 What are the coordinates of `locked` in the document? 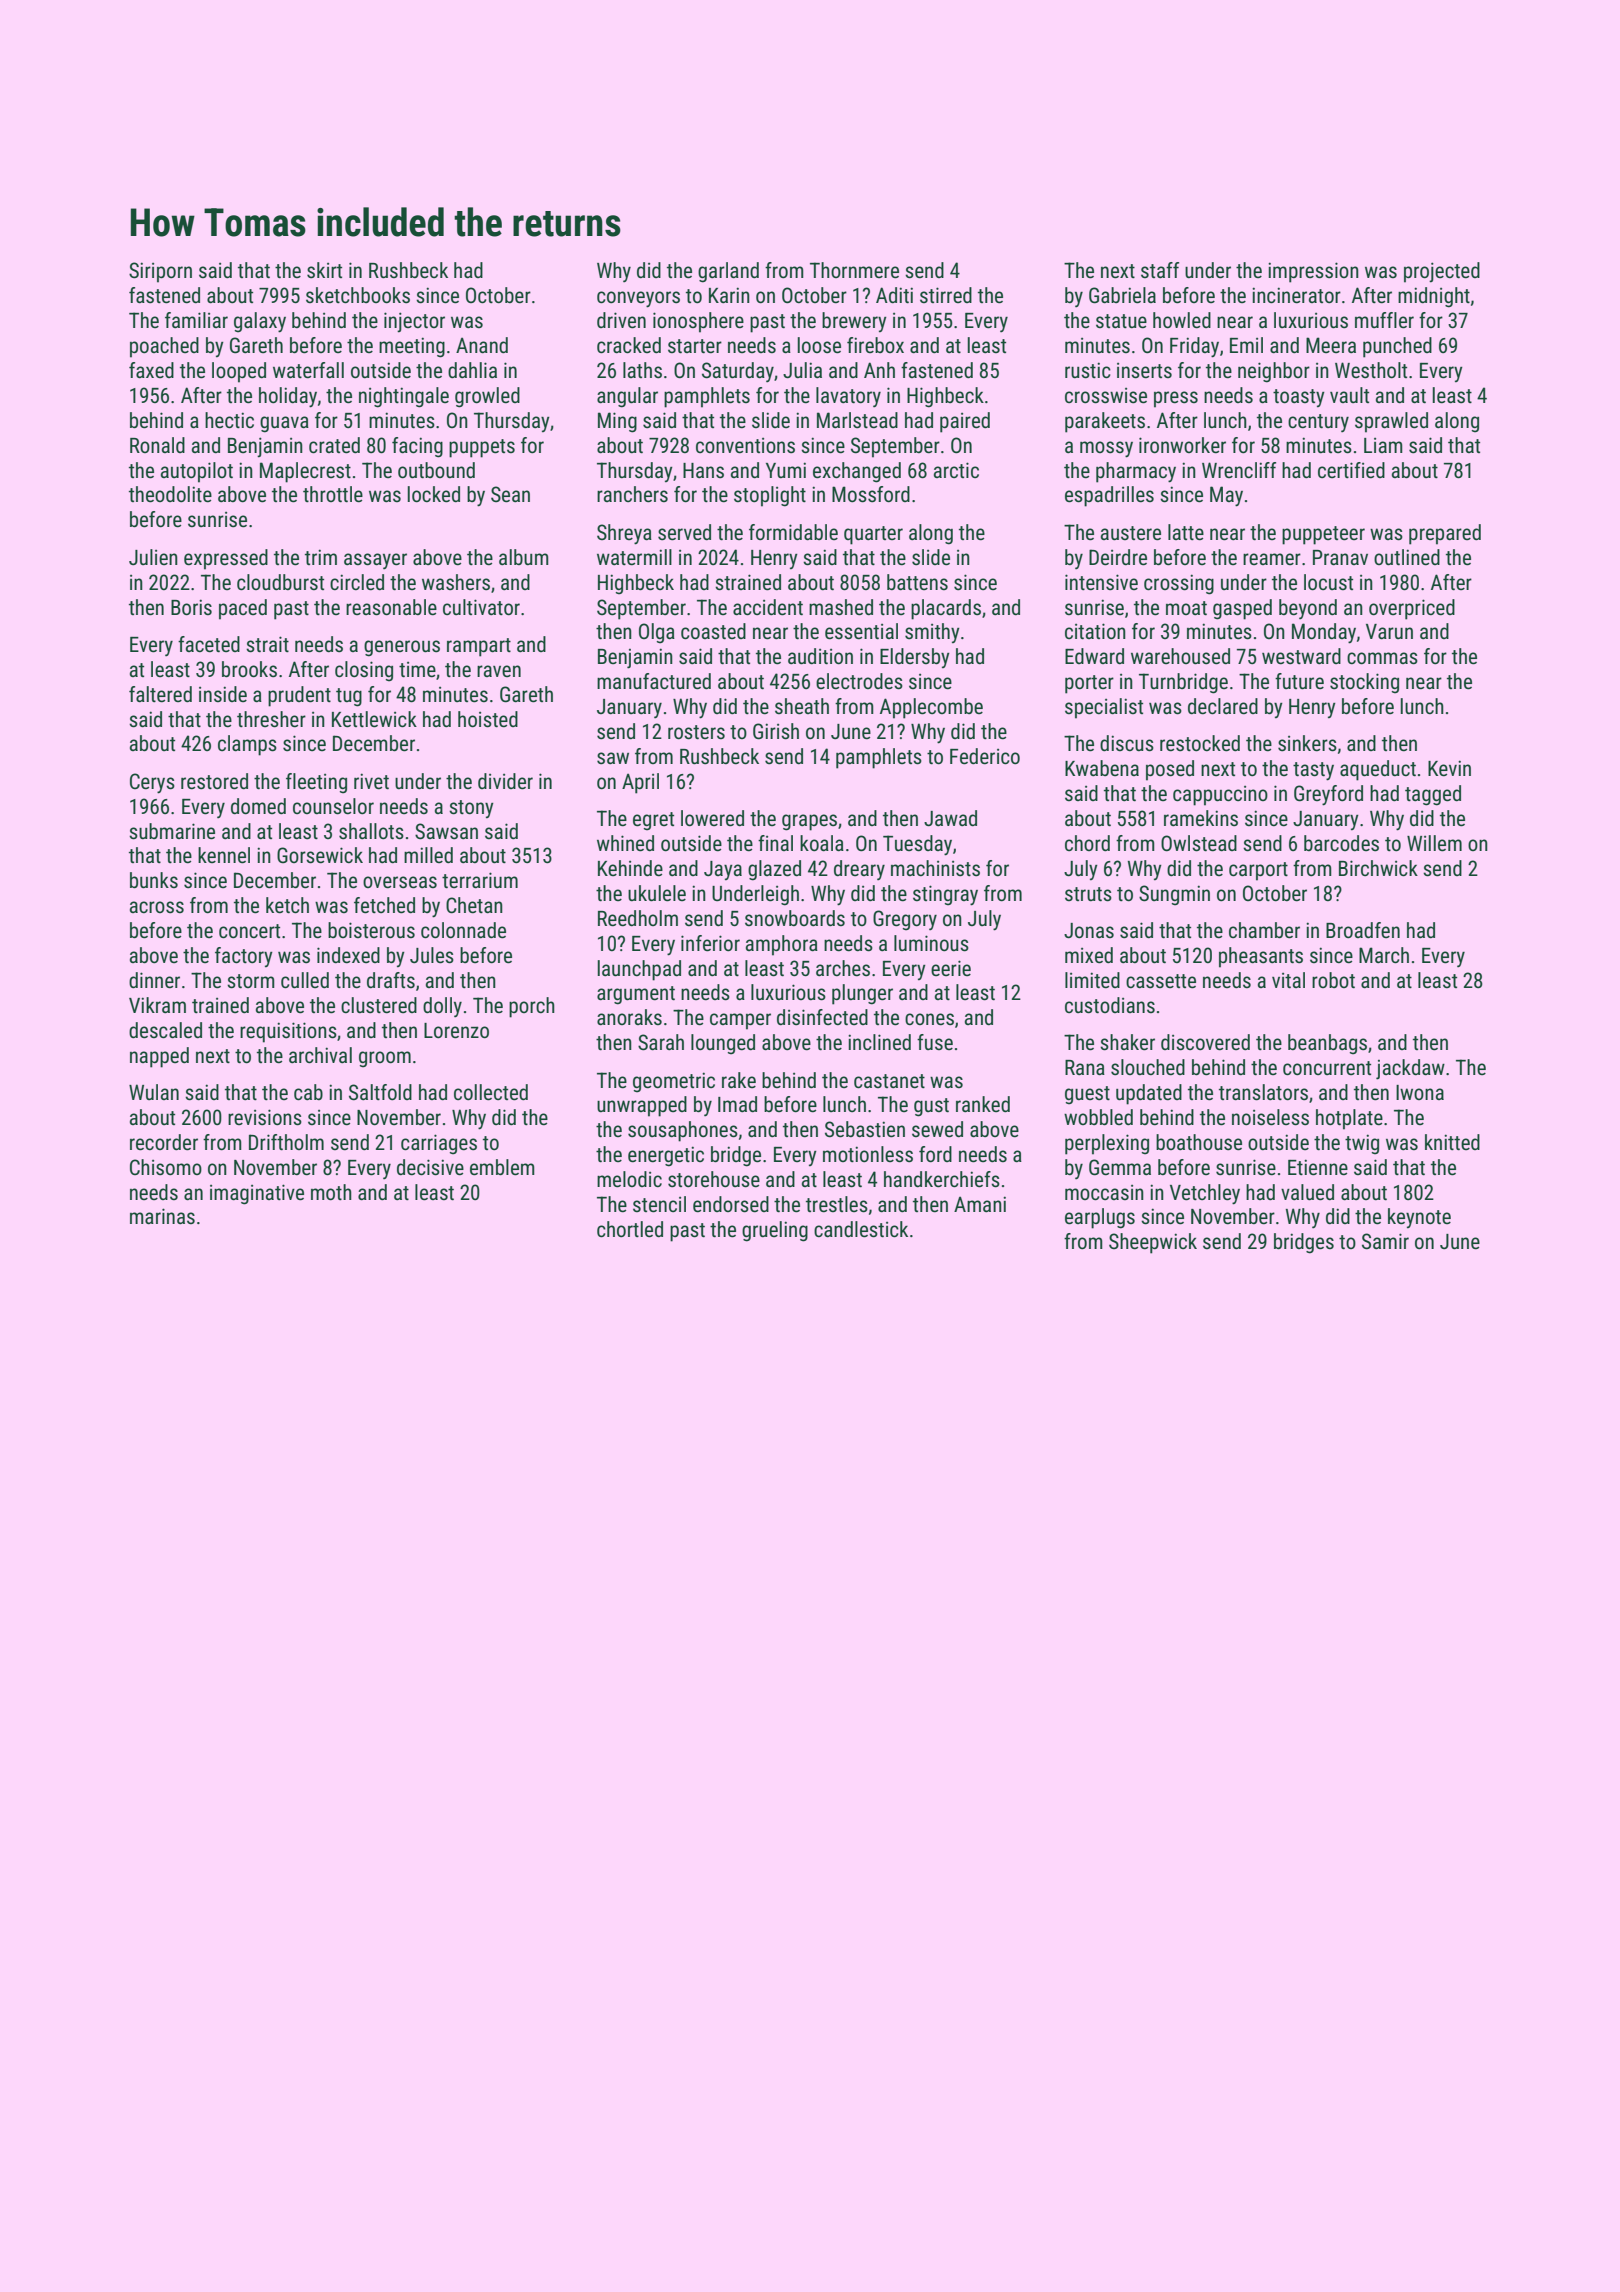 It's located at (434, 494).
